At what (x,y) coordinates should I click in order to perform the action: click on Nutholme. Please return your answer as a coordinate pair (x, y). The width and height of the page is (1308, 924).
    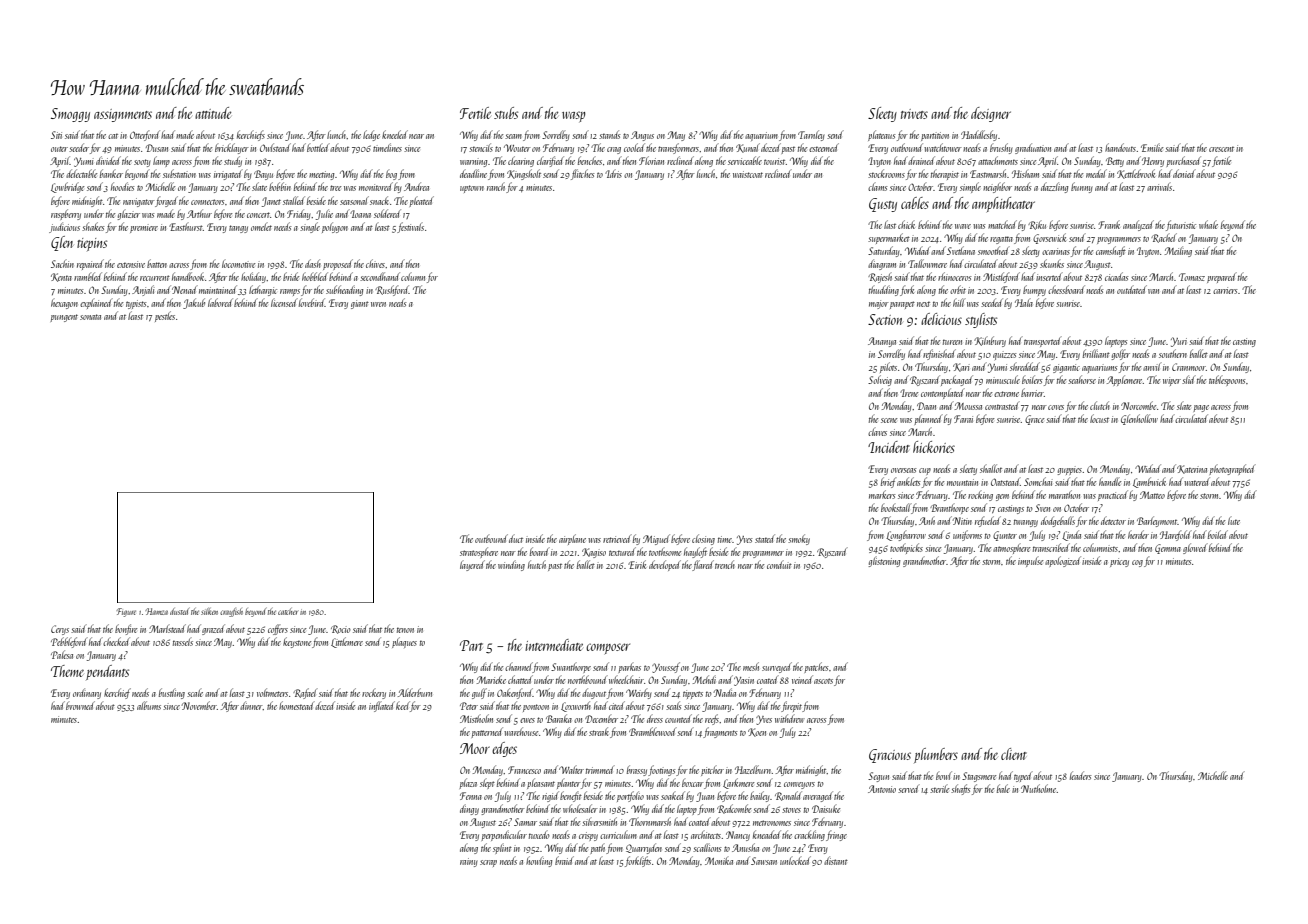
    Looking at the image, I should click on (1038, 788).
